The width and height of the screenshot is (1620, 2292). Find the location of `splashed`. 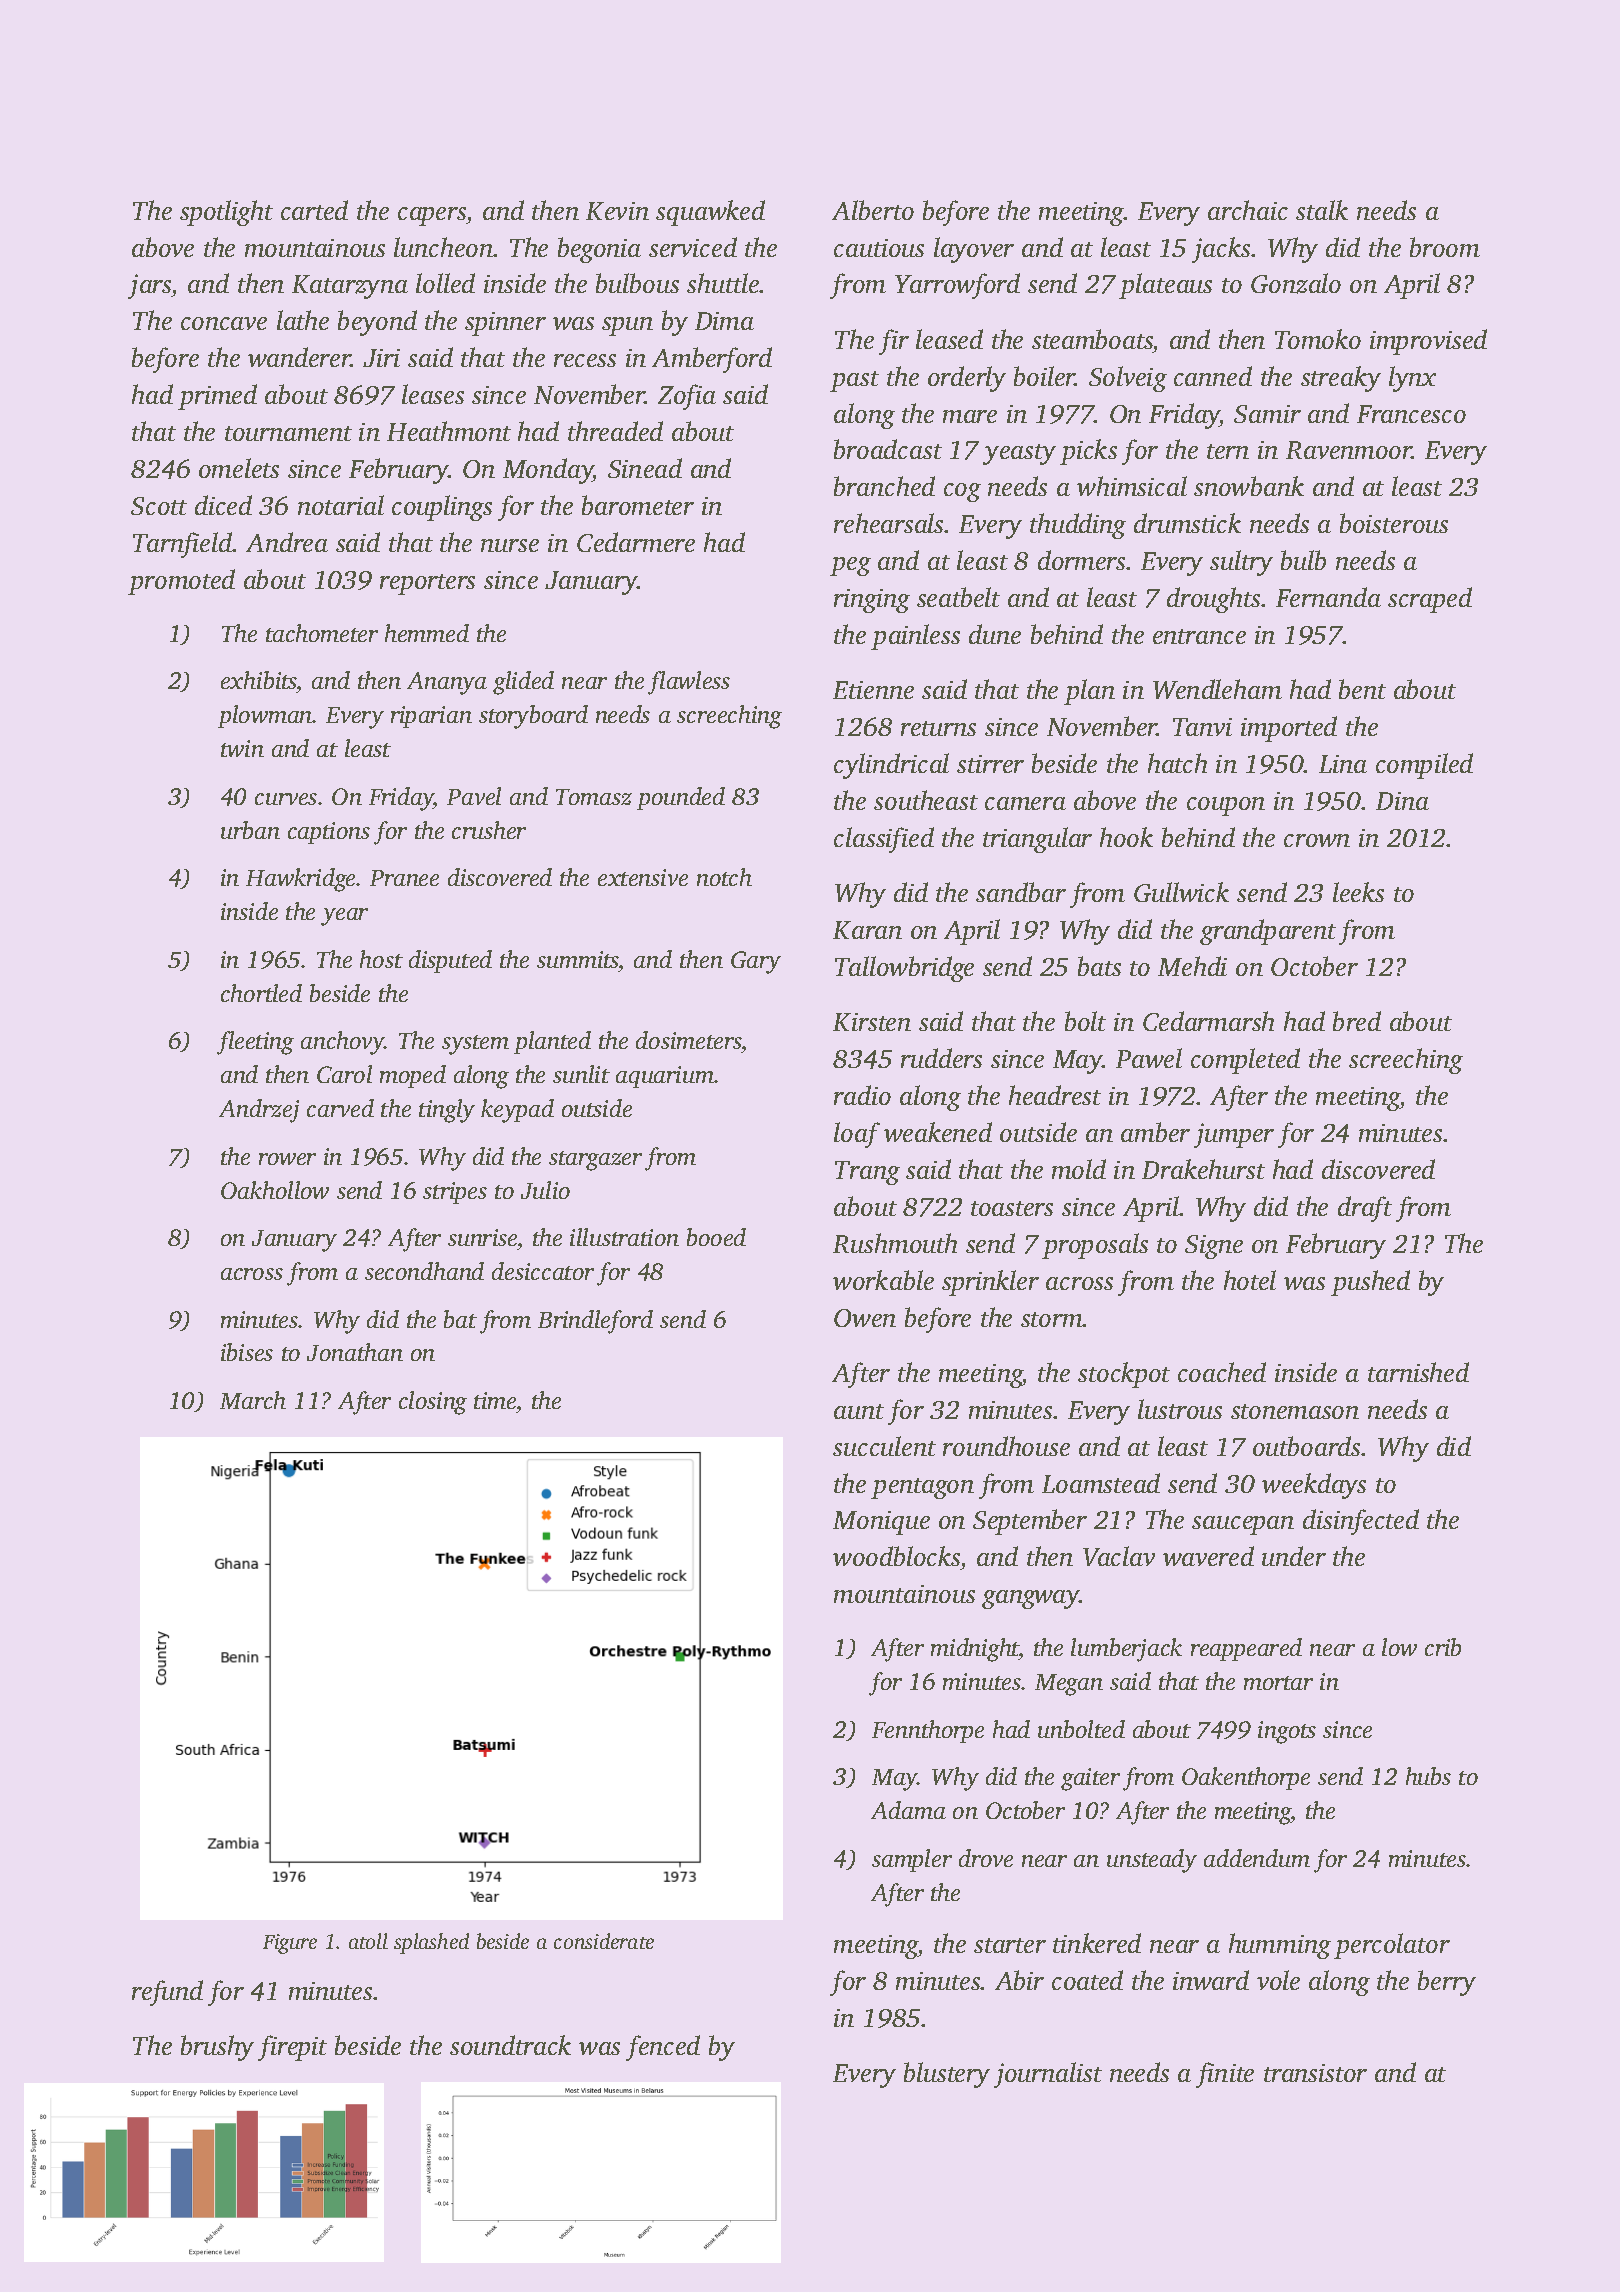

splashed is located at coordinates (431, 1943).
